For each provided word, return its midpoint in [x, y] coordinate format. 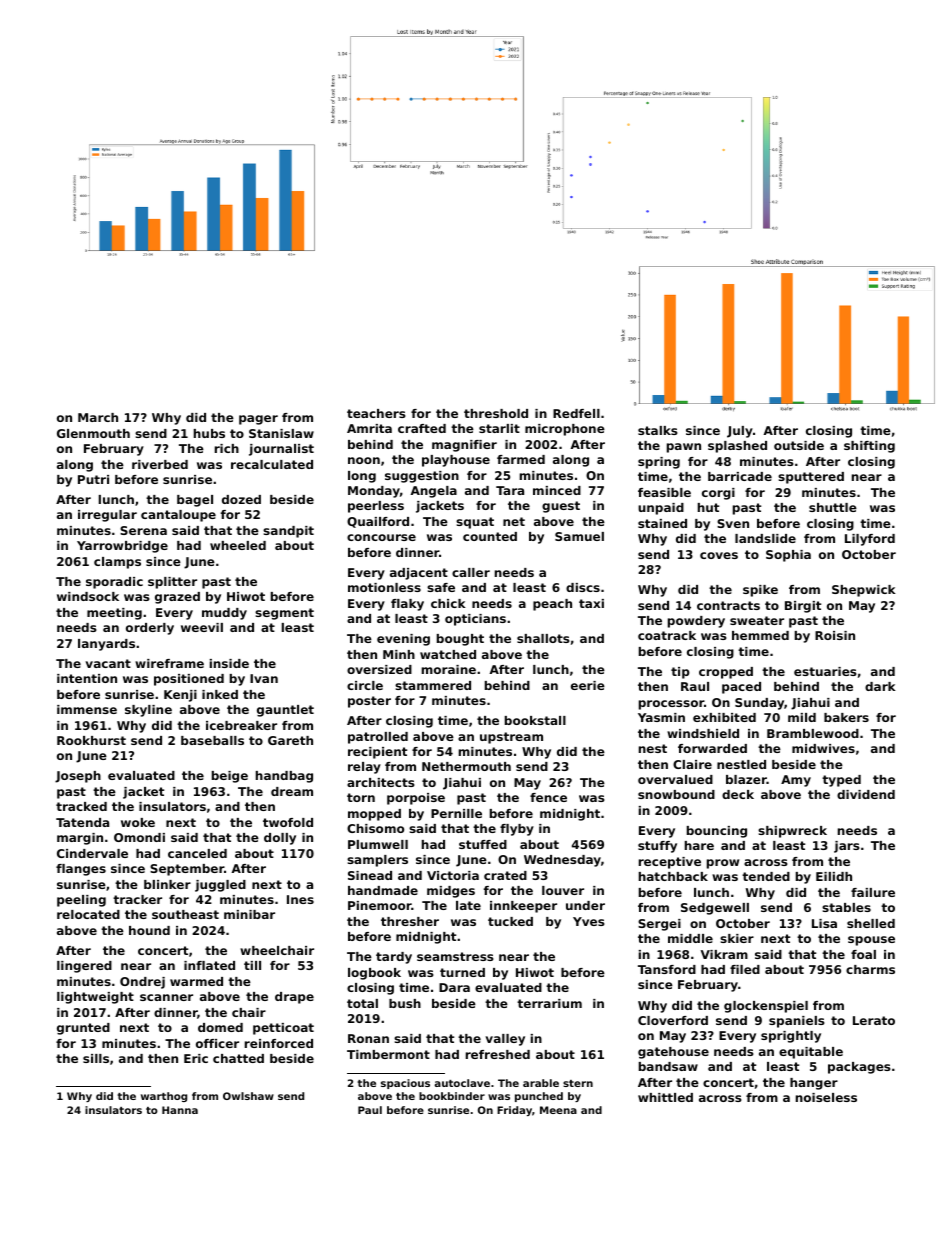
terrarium [549, 1003]
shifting [869, 447]
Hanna [180, 1110]
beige [230, 777]
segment [284, 614]
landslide [765, 538]
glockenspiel [766, 1007]
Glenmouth [93, 433]
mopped [374, 815]
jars [847, 847]
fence [548, 797]
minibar [249, 914]
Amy [796, 781]
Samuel [579, 536]
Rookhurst [91, 740]
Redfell [576, 413]
